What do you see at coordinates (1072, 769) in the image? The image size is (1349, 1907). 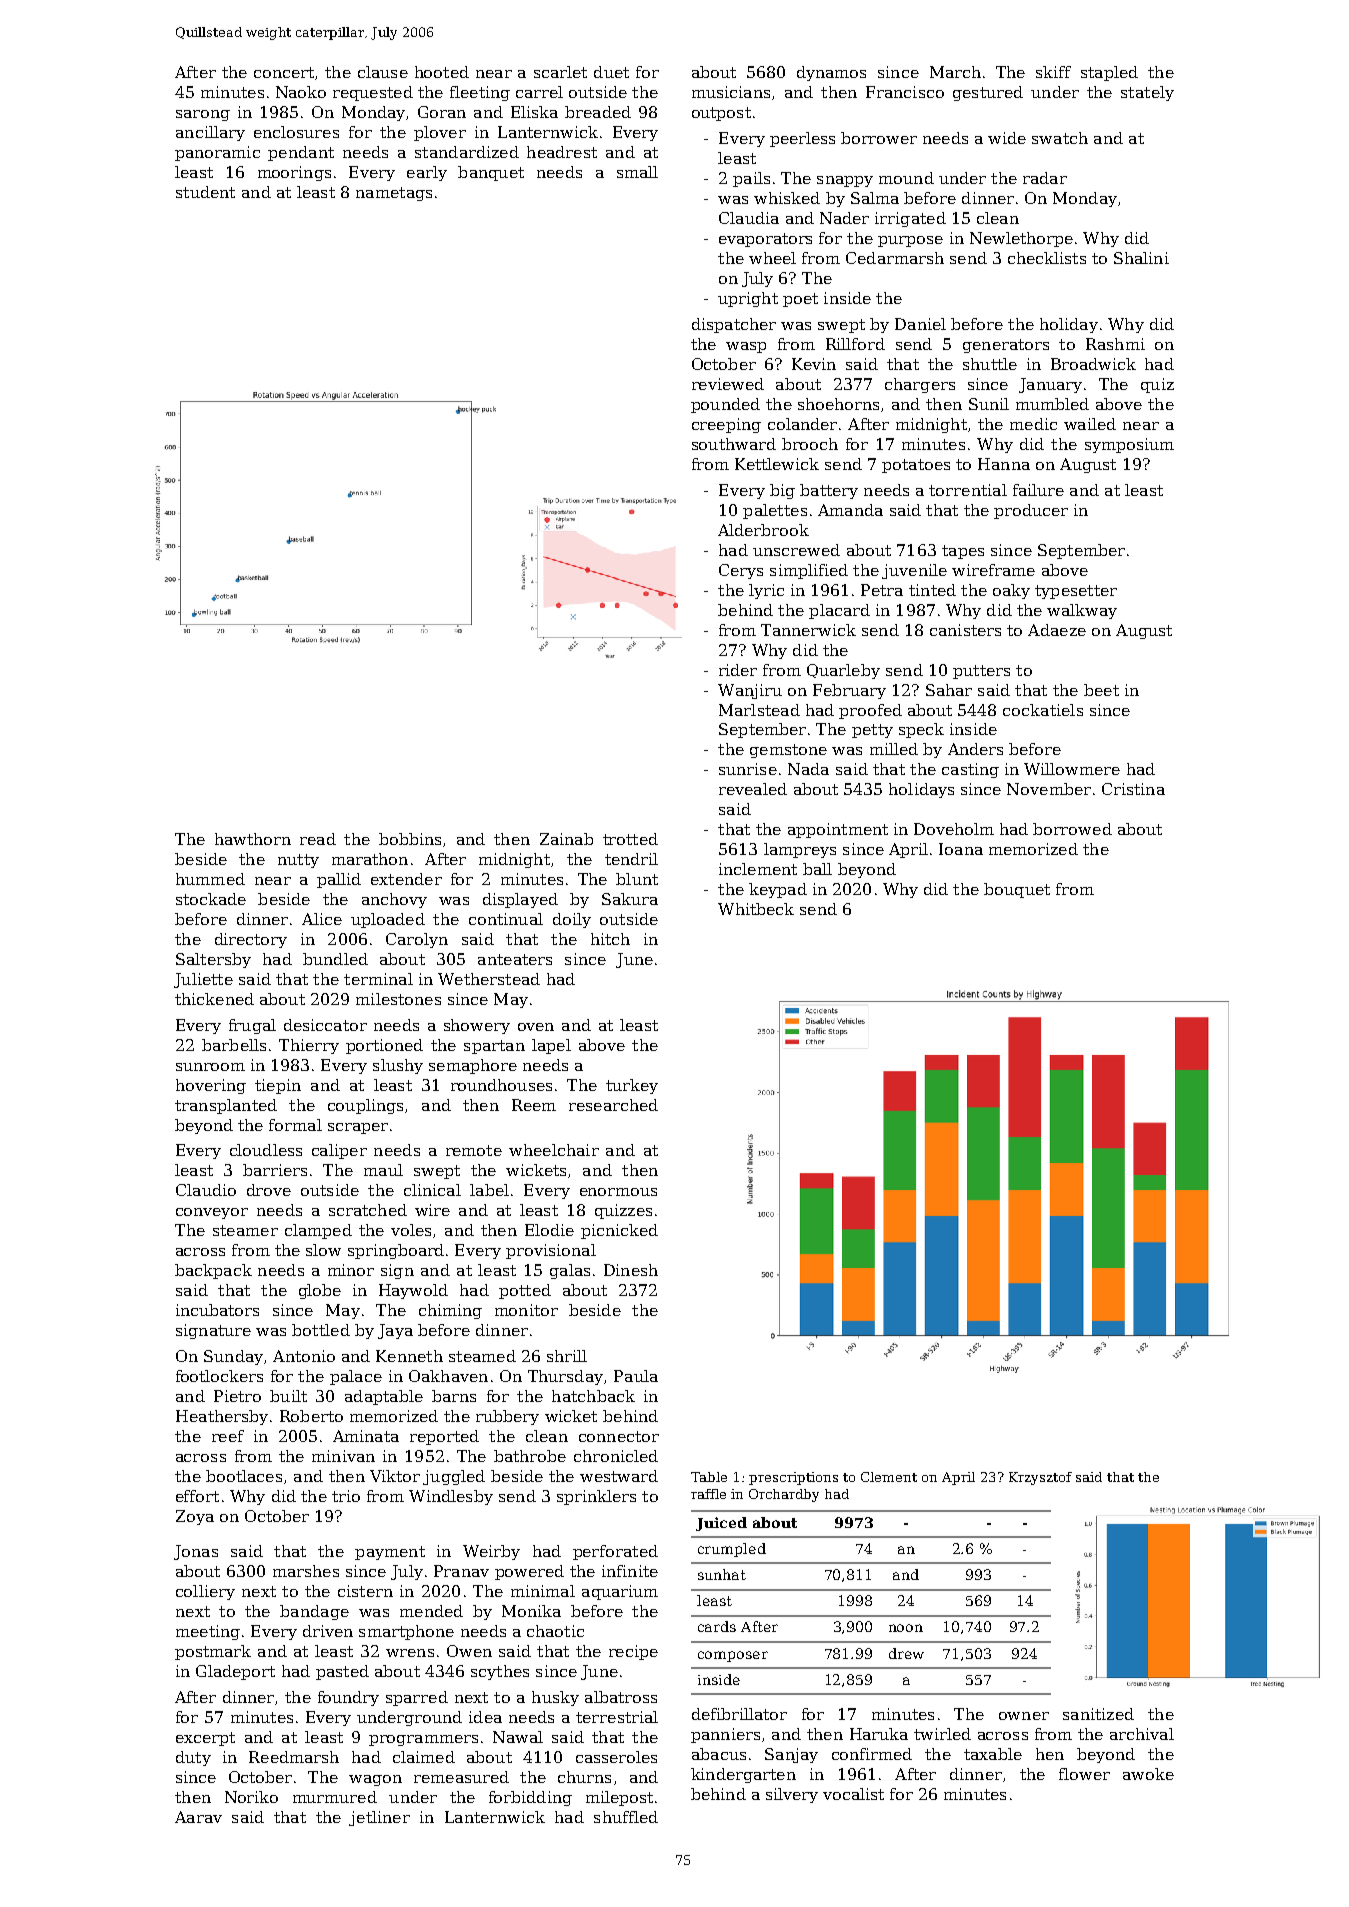 I see `Willowmere` at bounding box center [1072, 769].
